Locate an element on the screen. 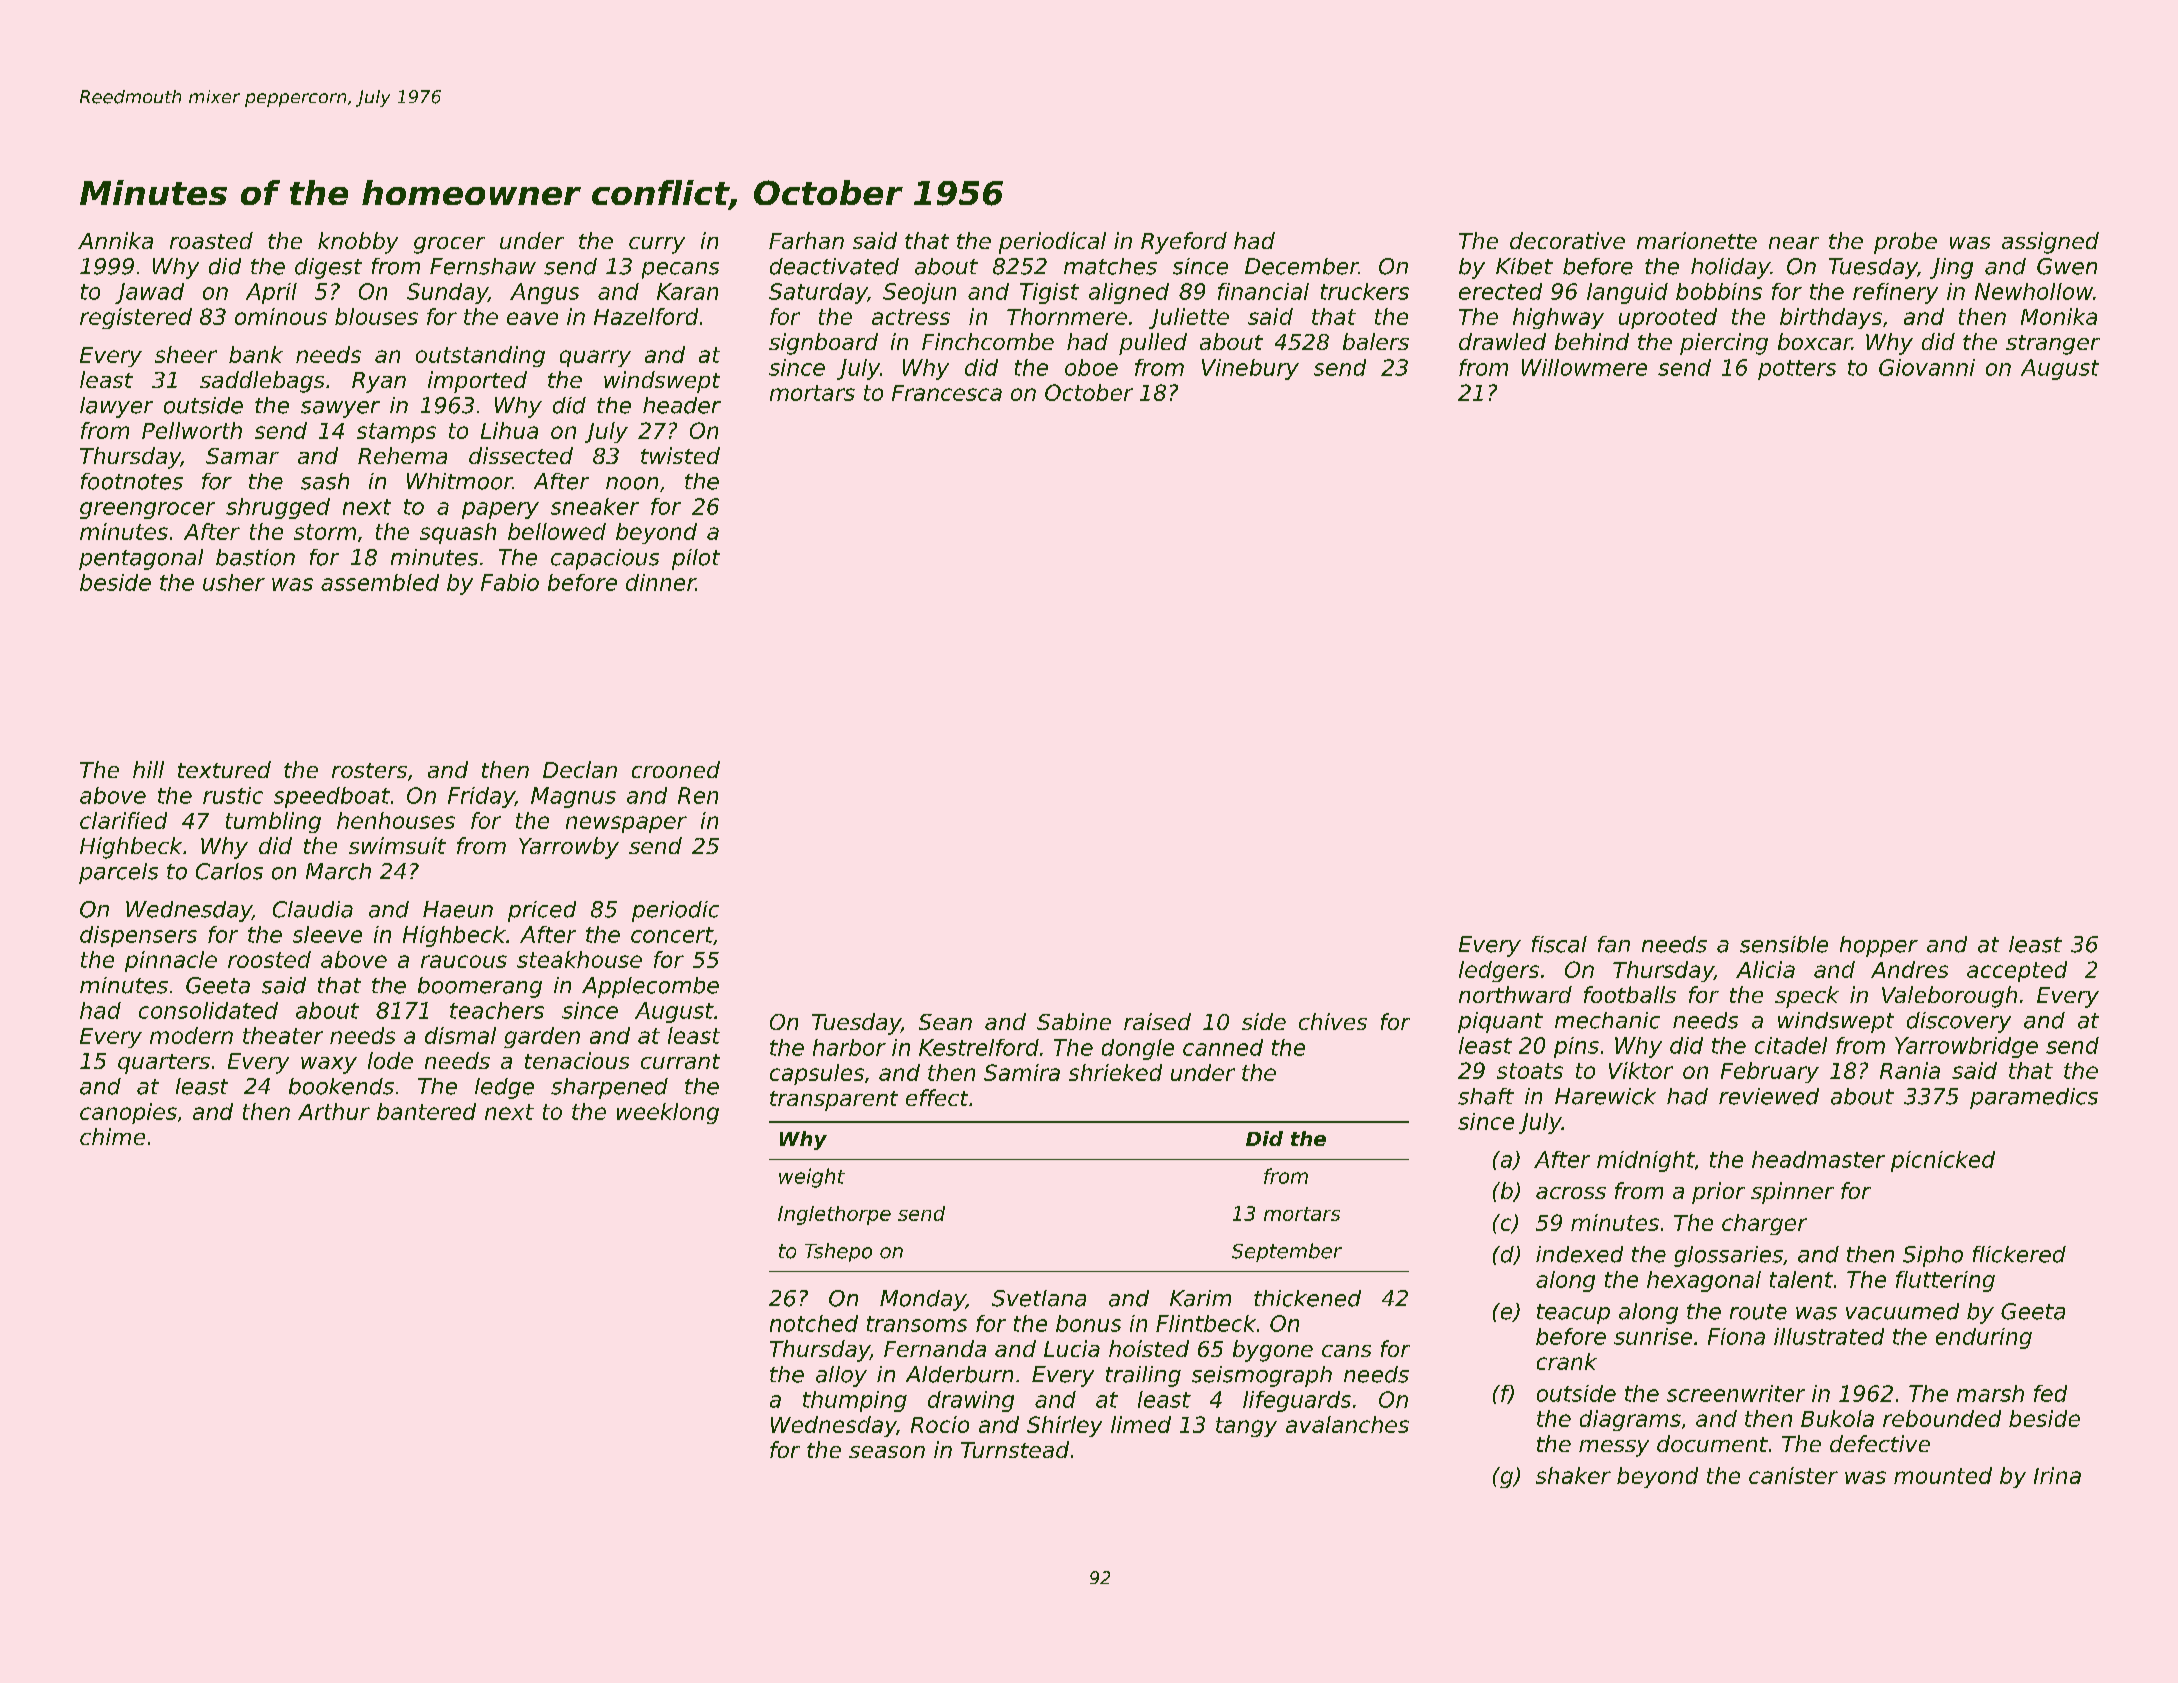 This screenshot has height=1683, width=2178. shrieked is located at coordinates (1115, 1072).
